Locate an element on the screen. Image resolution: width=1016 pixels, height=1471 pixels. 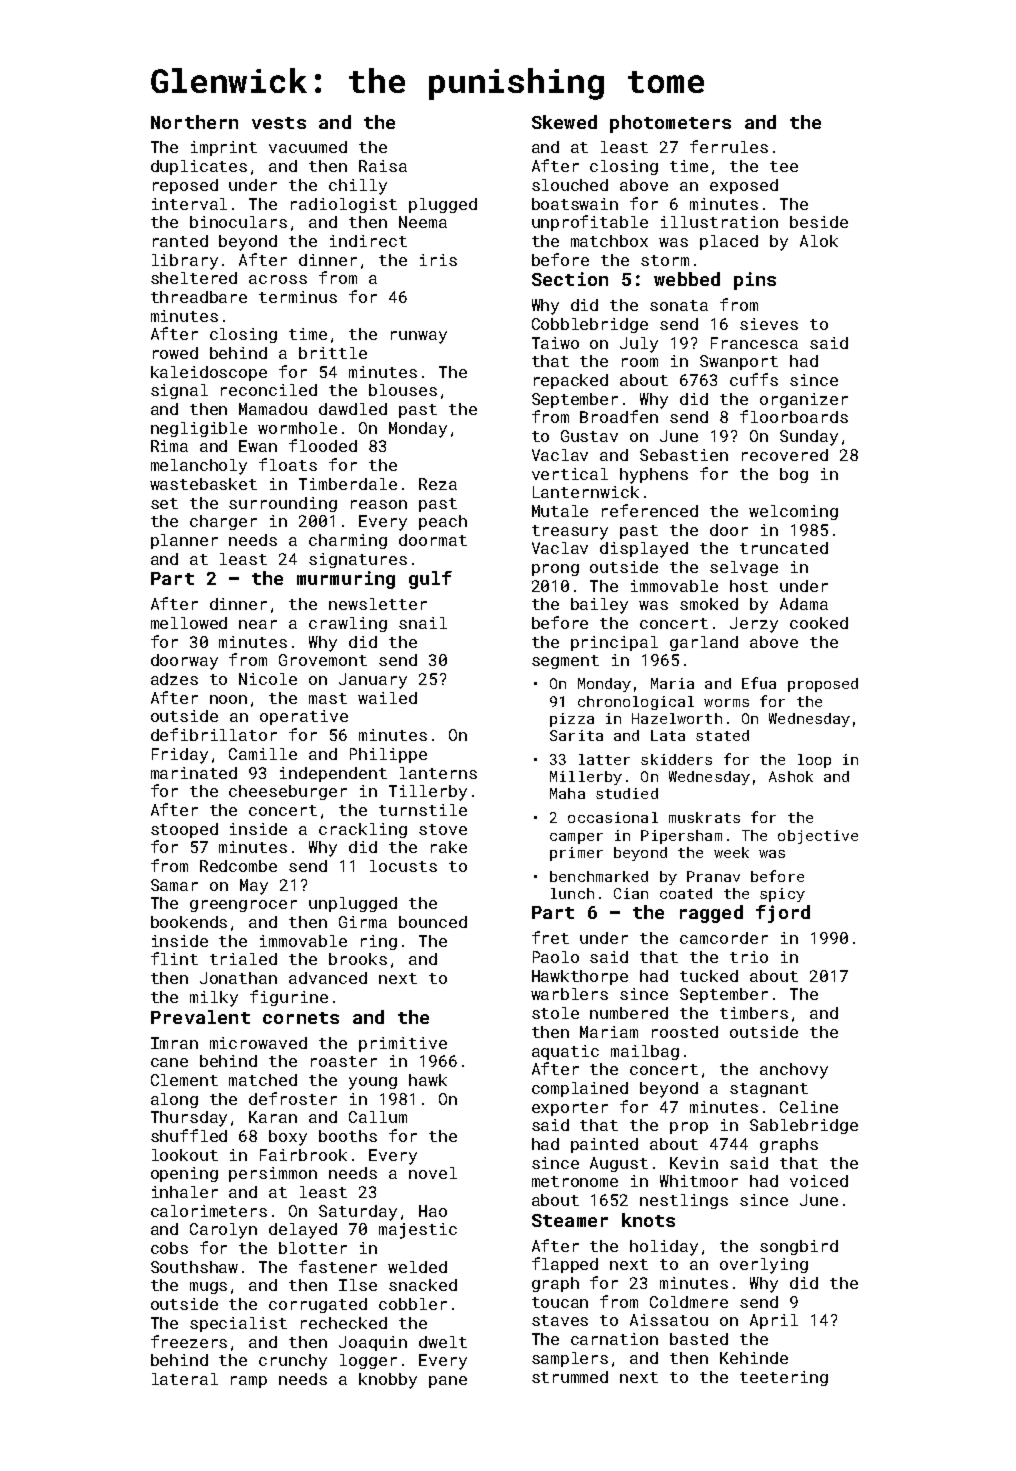
songbird is located at coordinates (799, 1247).
